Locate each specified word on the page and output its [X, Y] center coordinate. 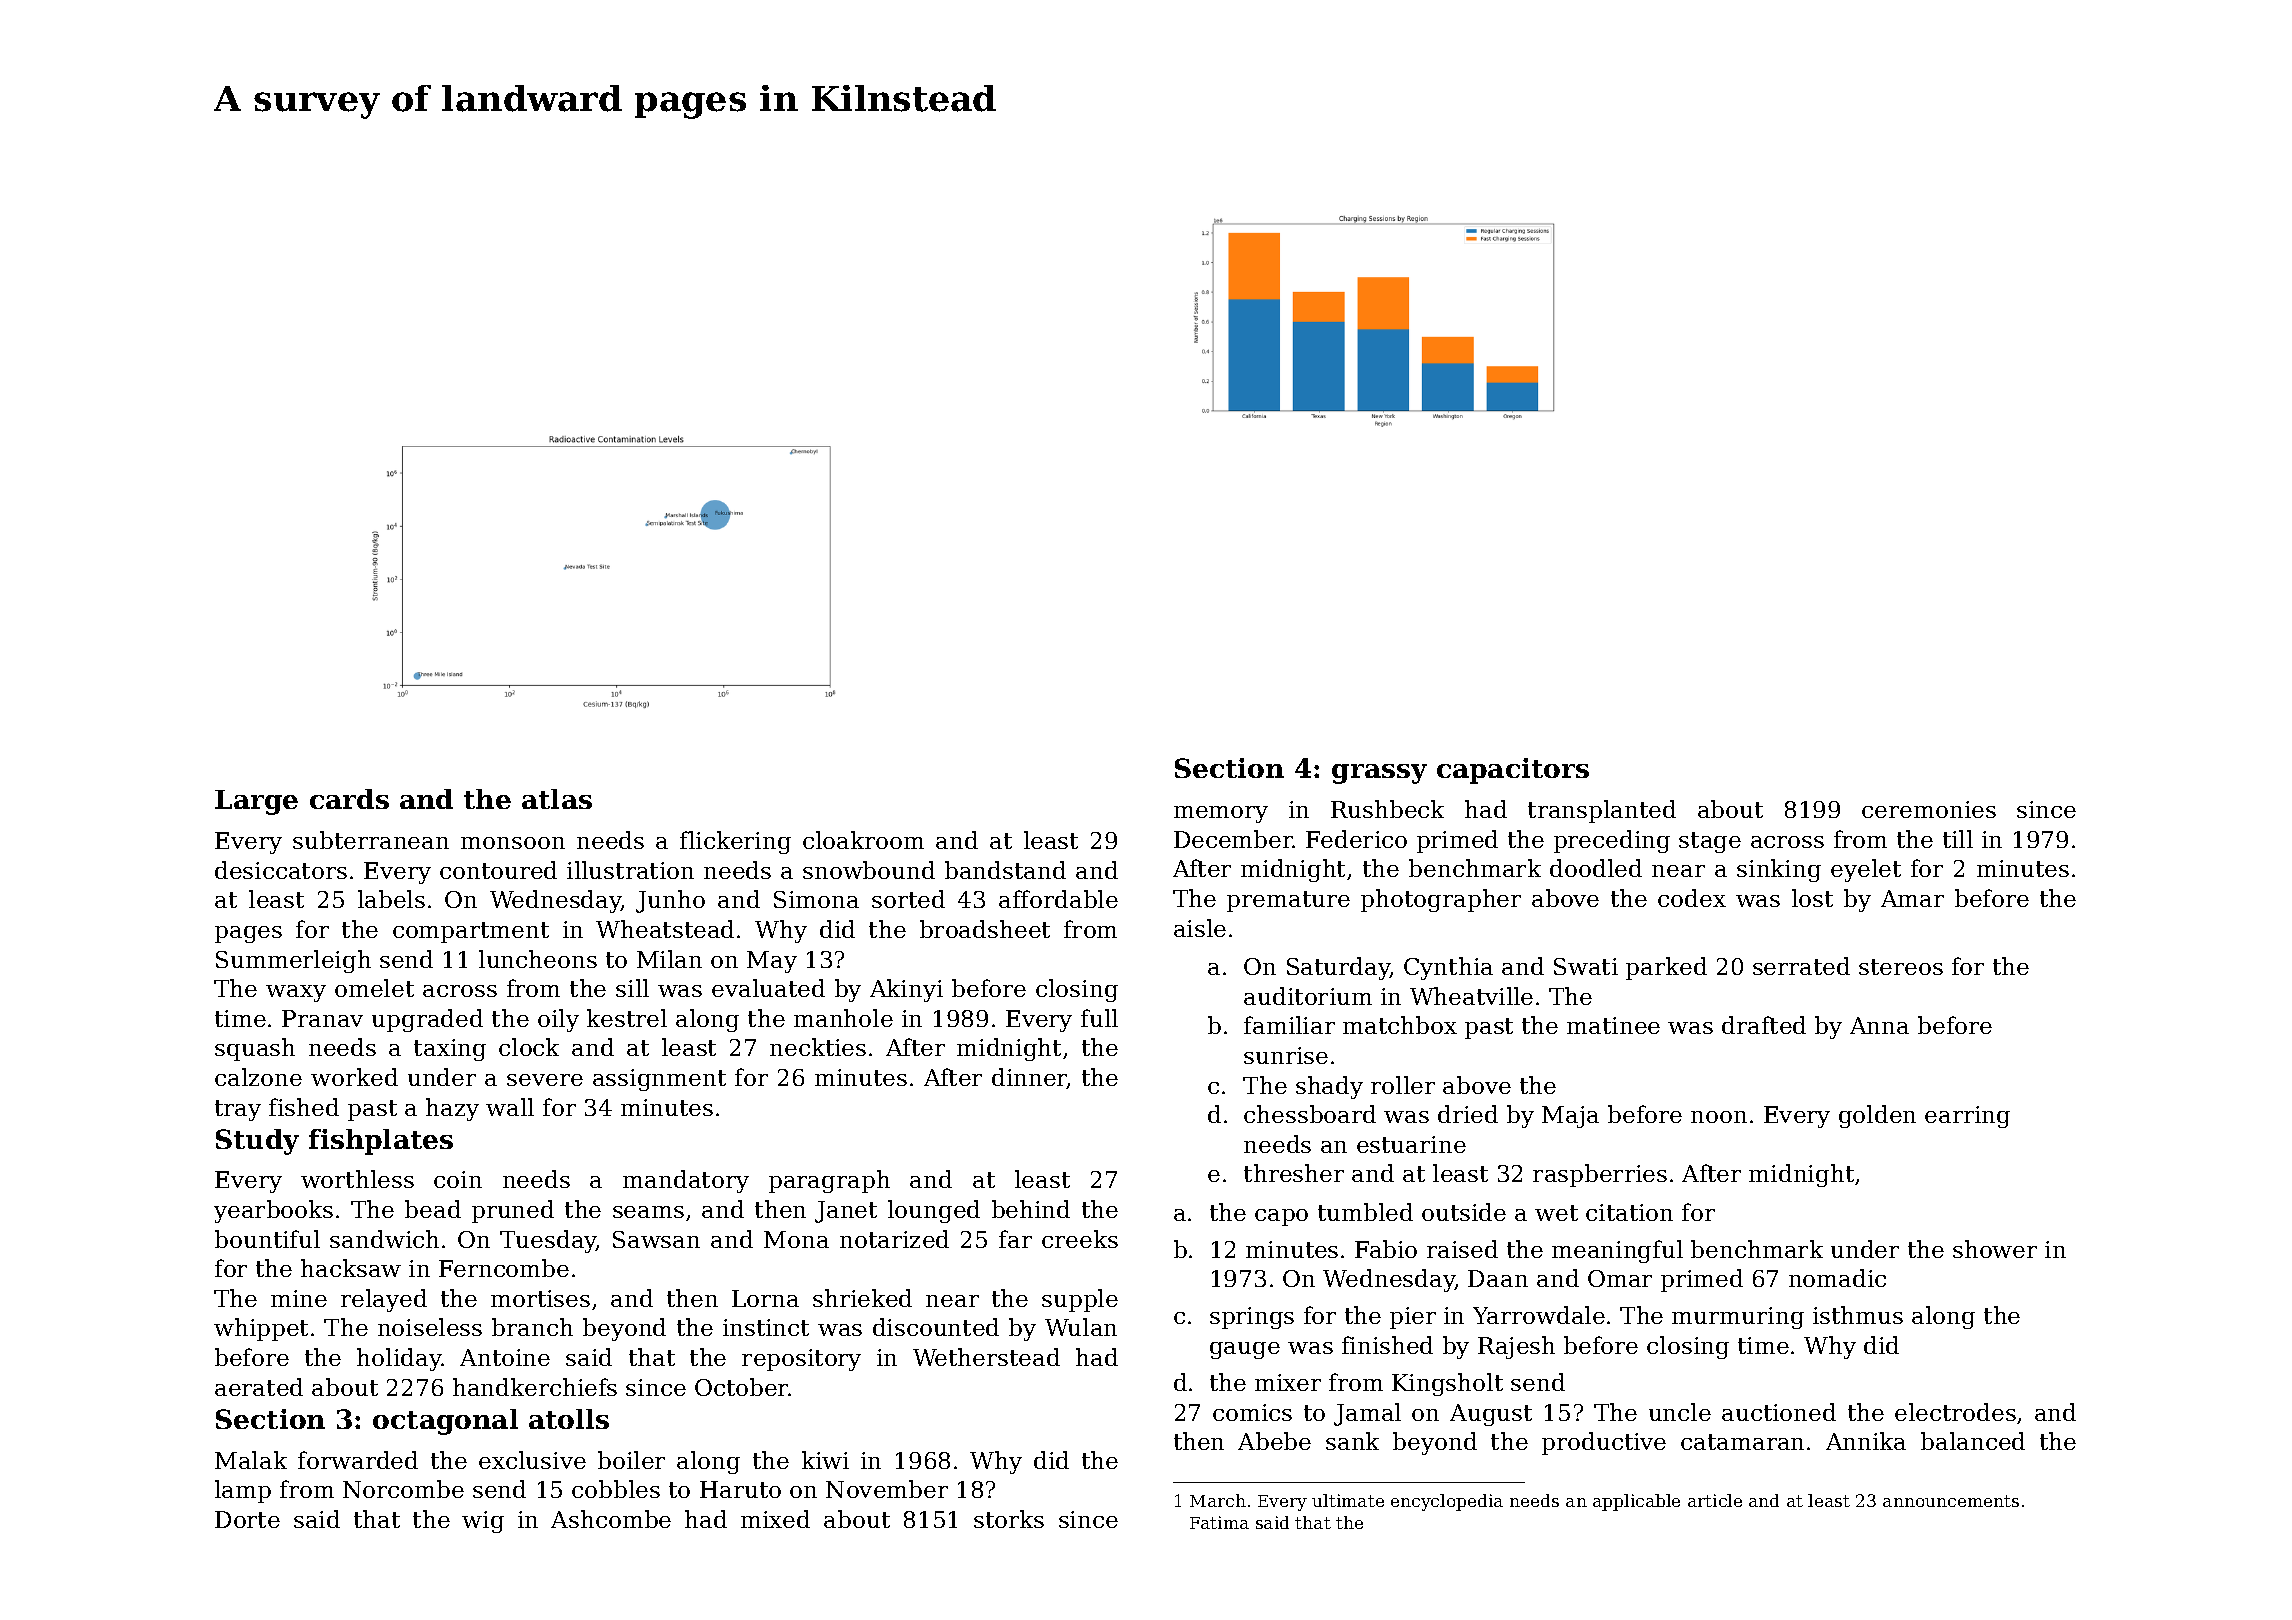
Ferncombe [504, 1268]
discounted [936, 1327]
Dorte [247, 1519]
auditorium [1308, 996]
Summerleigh [293, 961]
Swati [1586, 966]
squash [255, 1049]
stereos [1901, 967]
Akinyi [906, 990]
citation [1629, 1212]
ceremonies [1929, 809]
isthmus [1858, 1315]
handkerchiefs [535, 1387]
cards [349, 799]
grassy [1379, 774]
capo [1281, 1217]
